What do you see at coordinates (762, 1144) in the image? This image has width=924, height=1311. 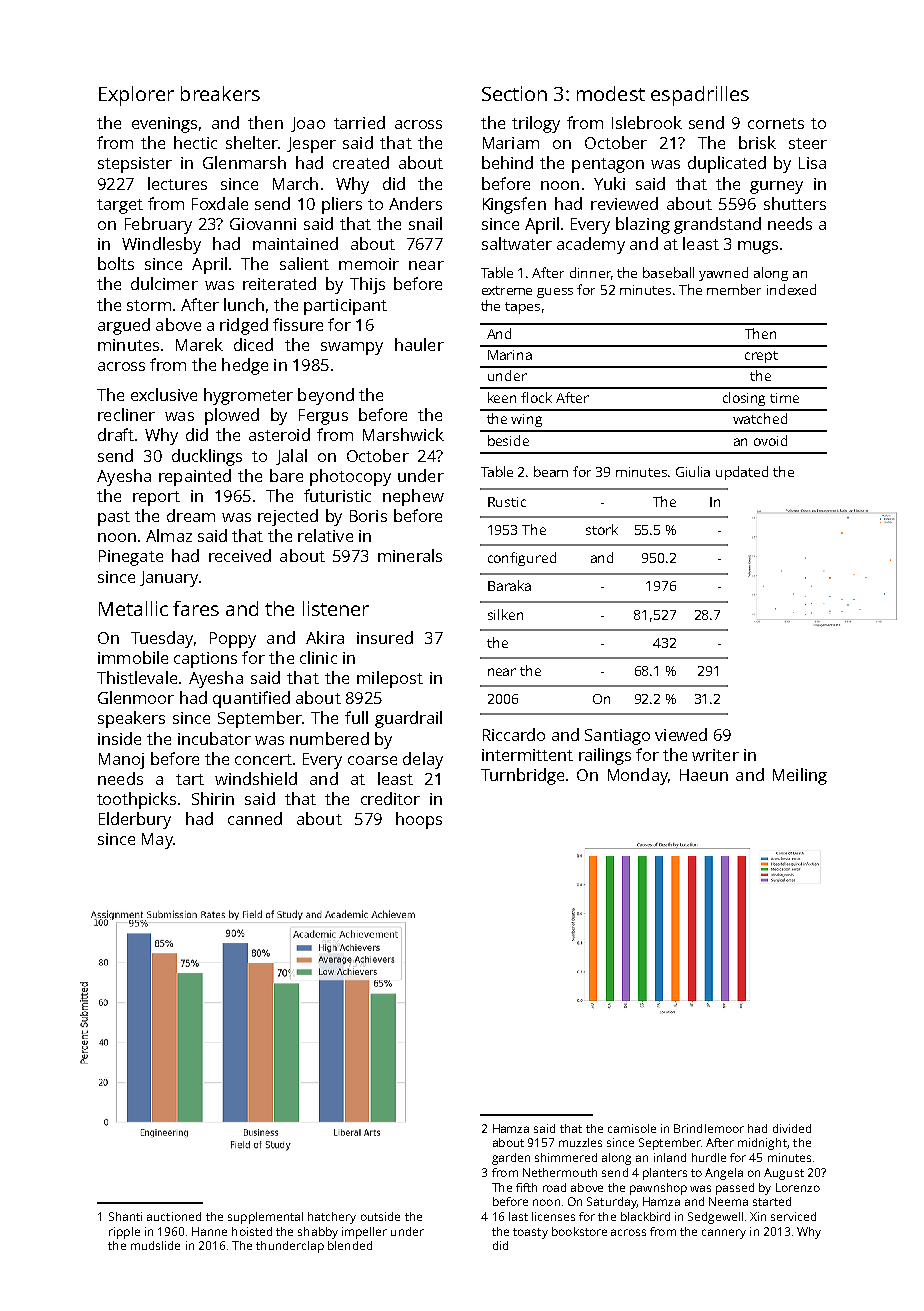 I see `midnight` at bounding box center [762, 1144].
